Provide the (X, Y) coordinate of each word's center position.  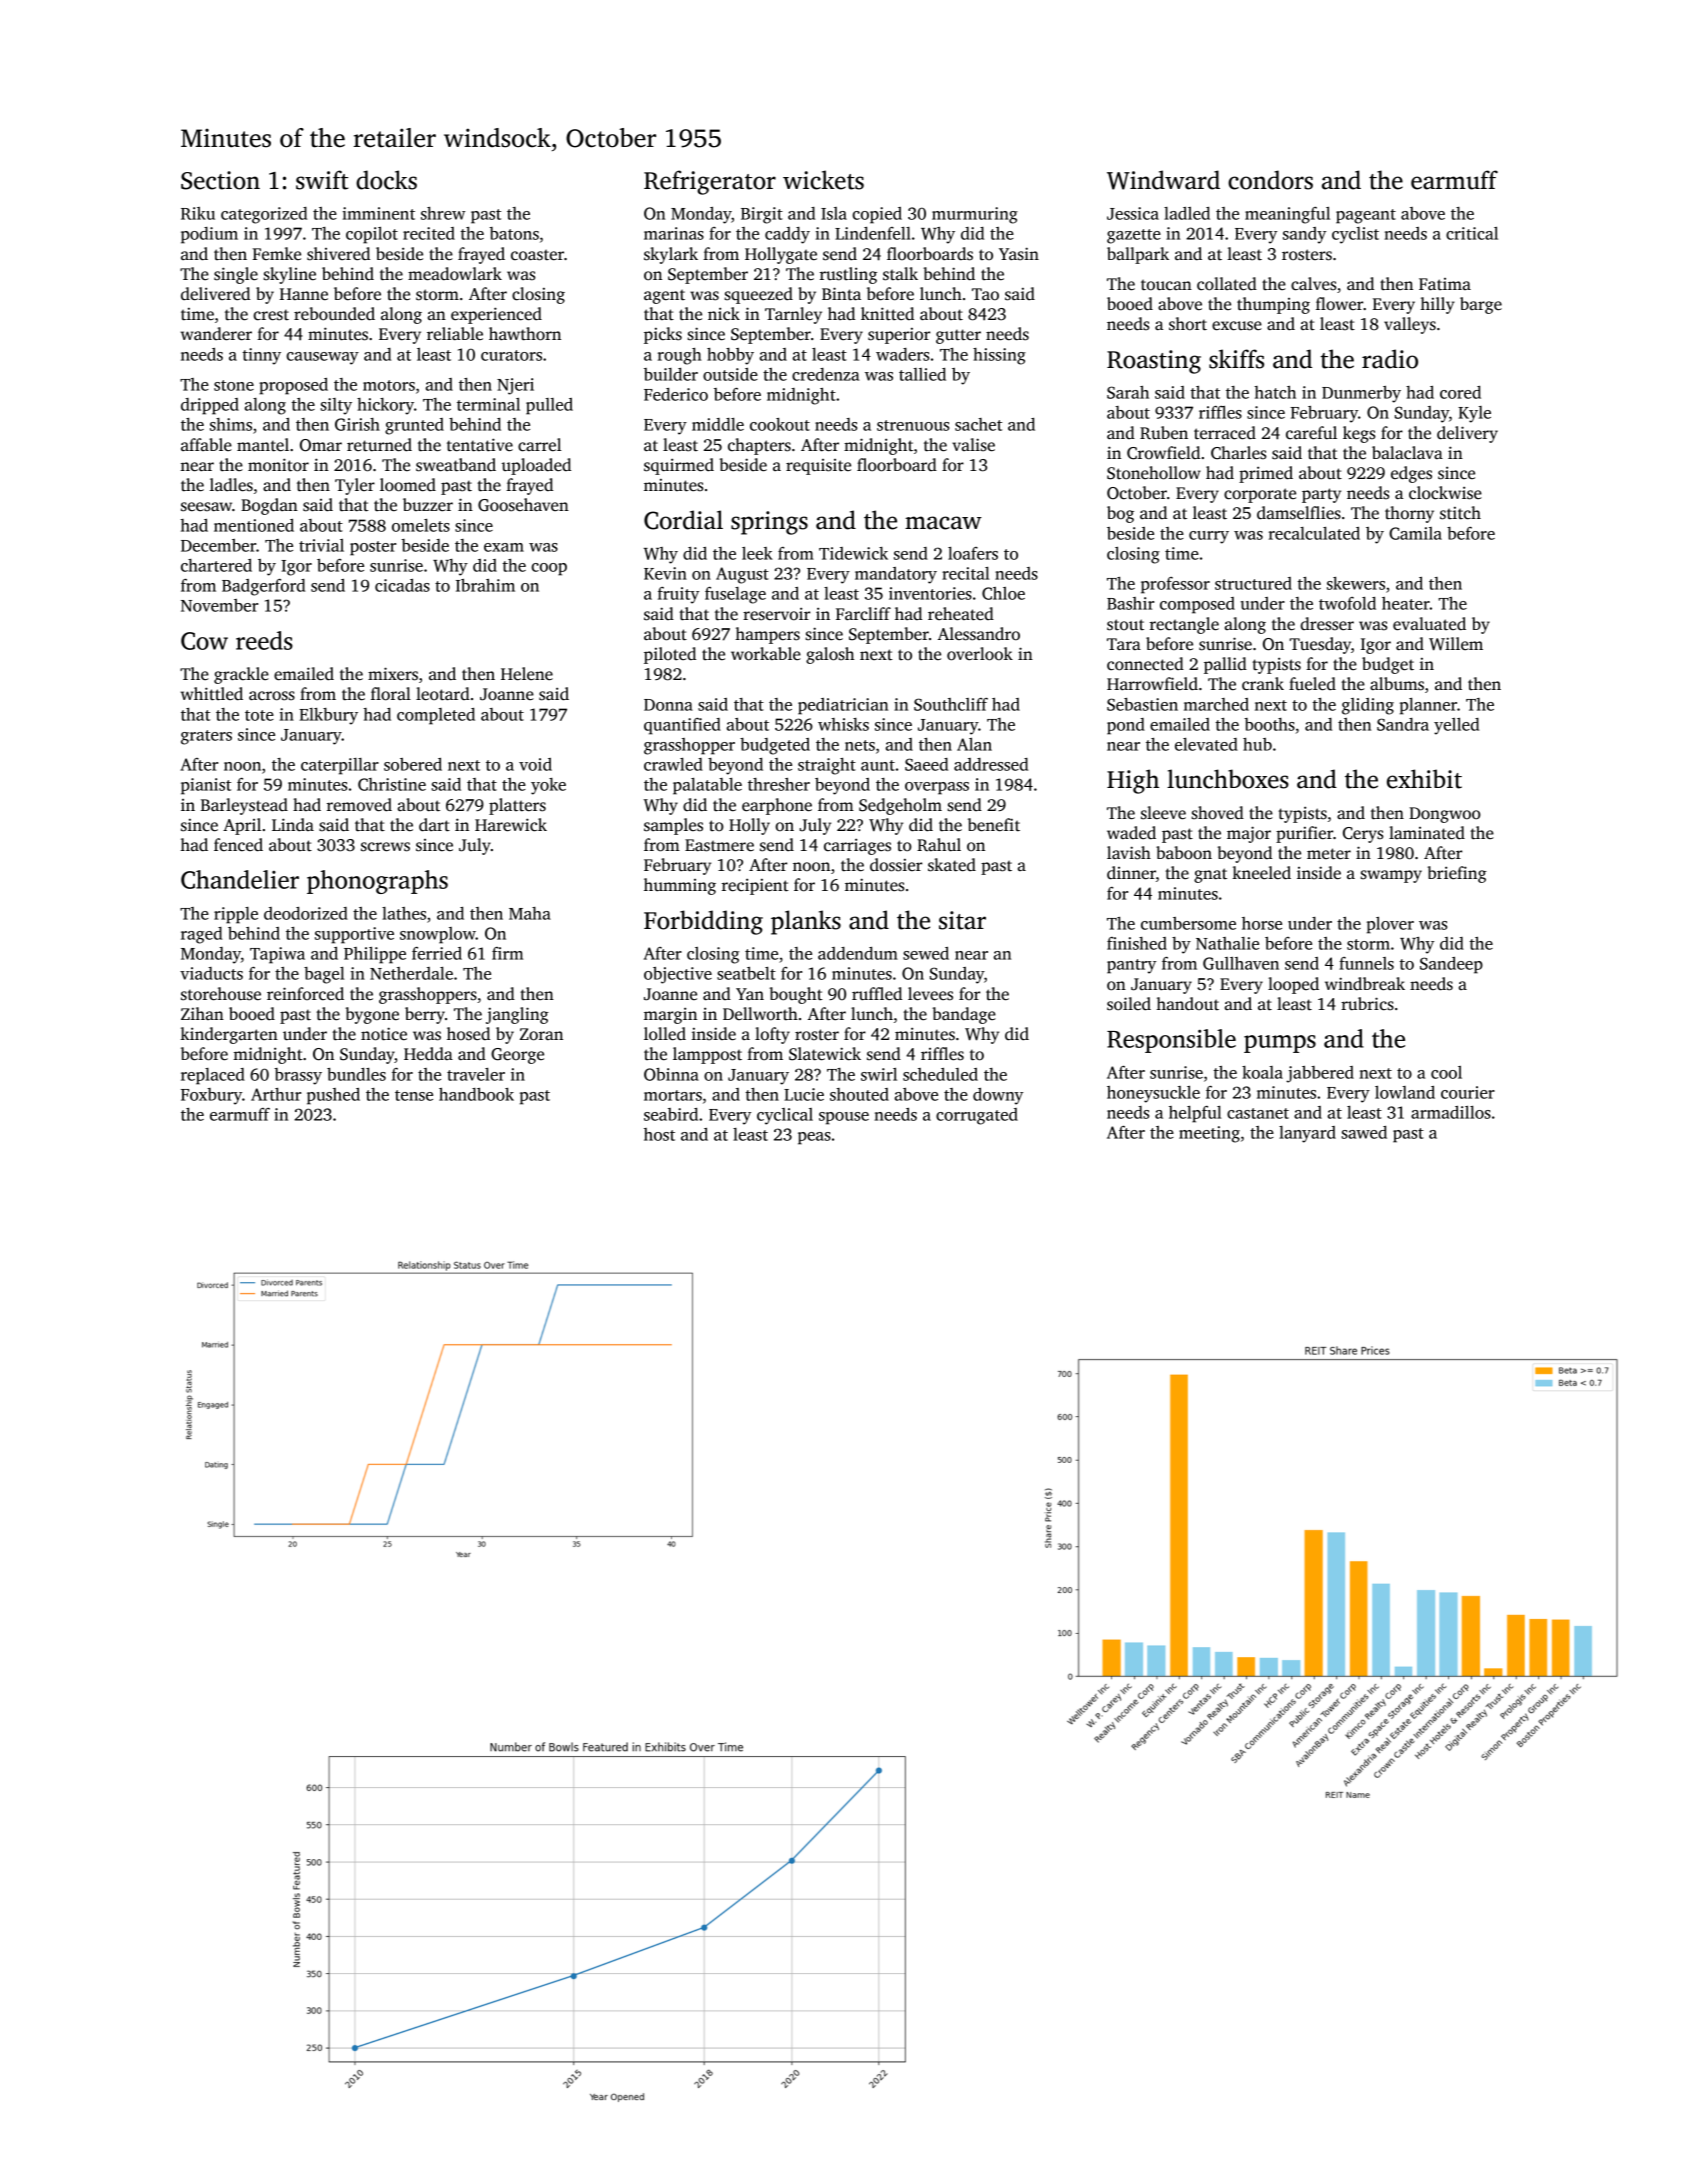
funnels (1366, 963)
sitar (962, 920)
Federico (676, 394)
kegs (1359, 434)
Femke (277, 253)
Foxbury (211, 1096)
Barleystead (244, 806)
